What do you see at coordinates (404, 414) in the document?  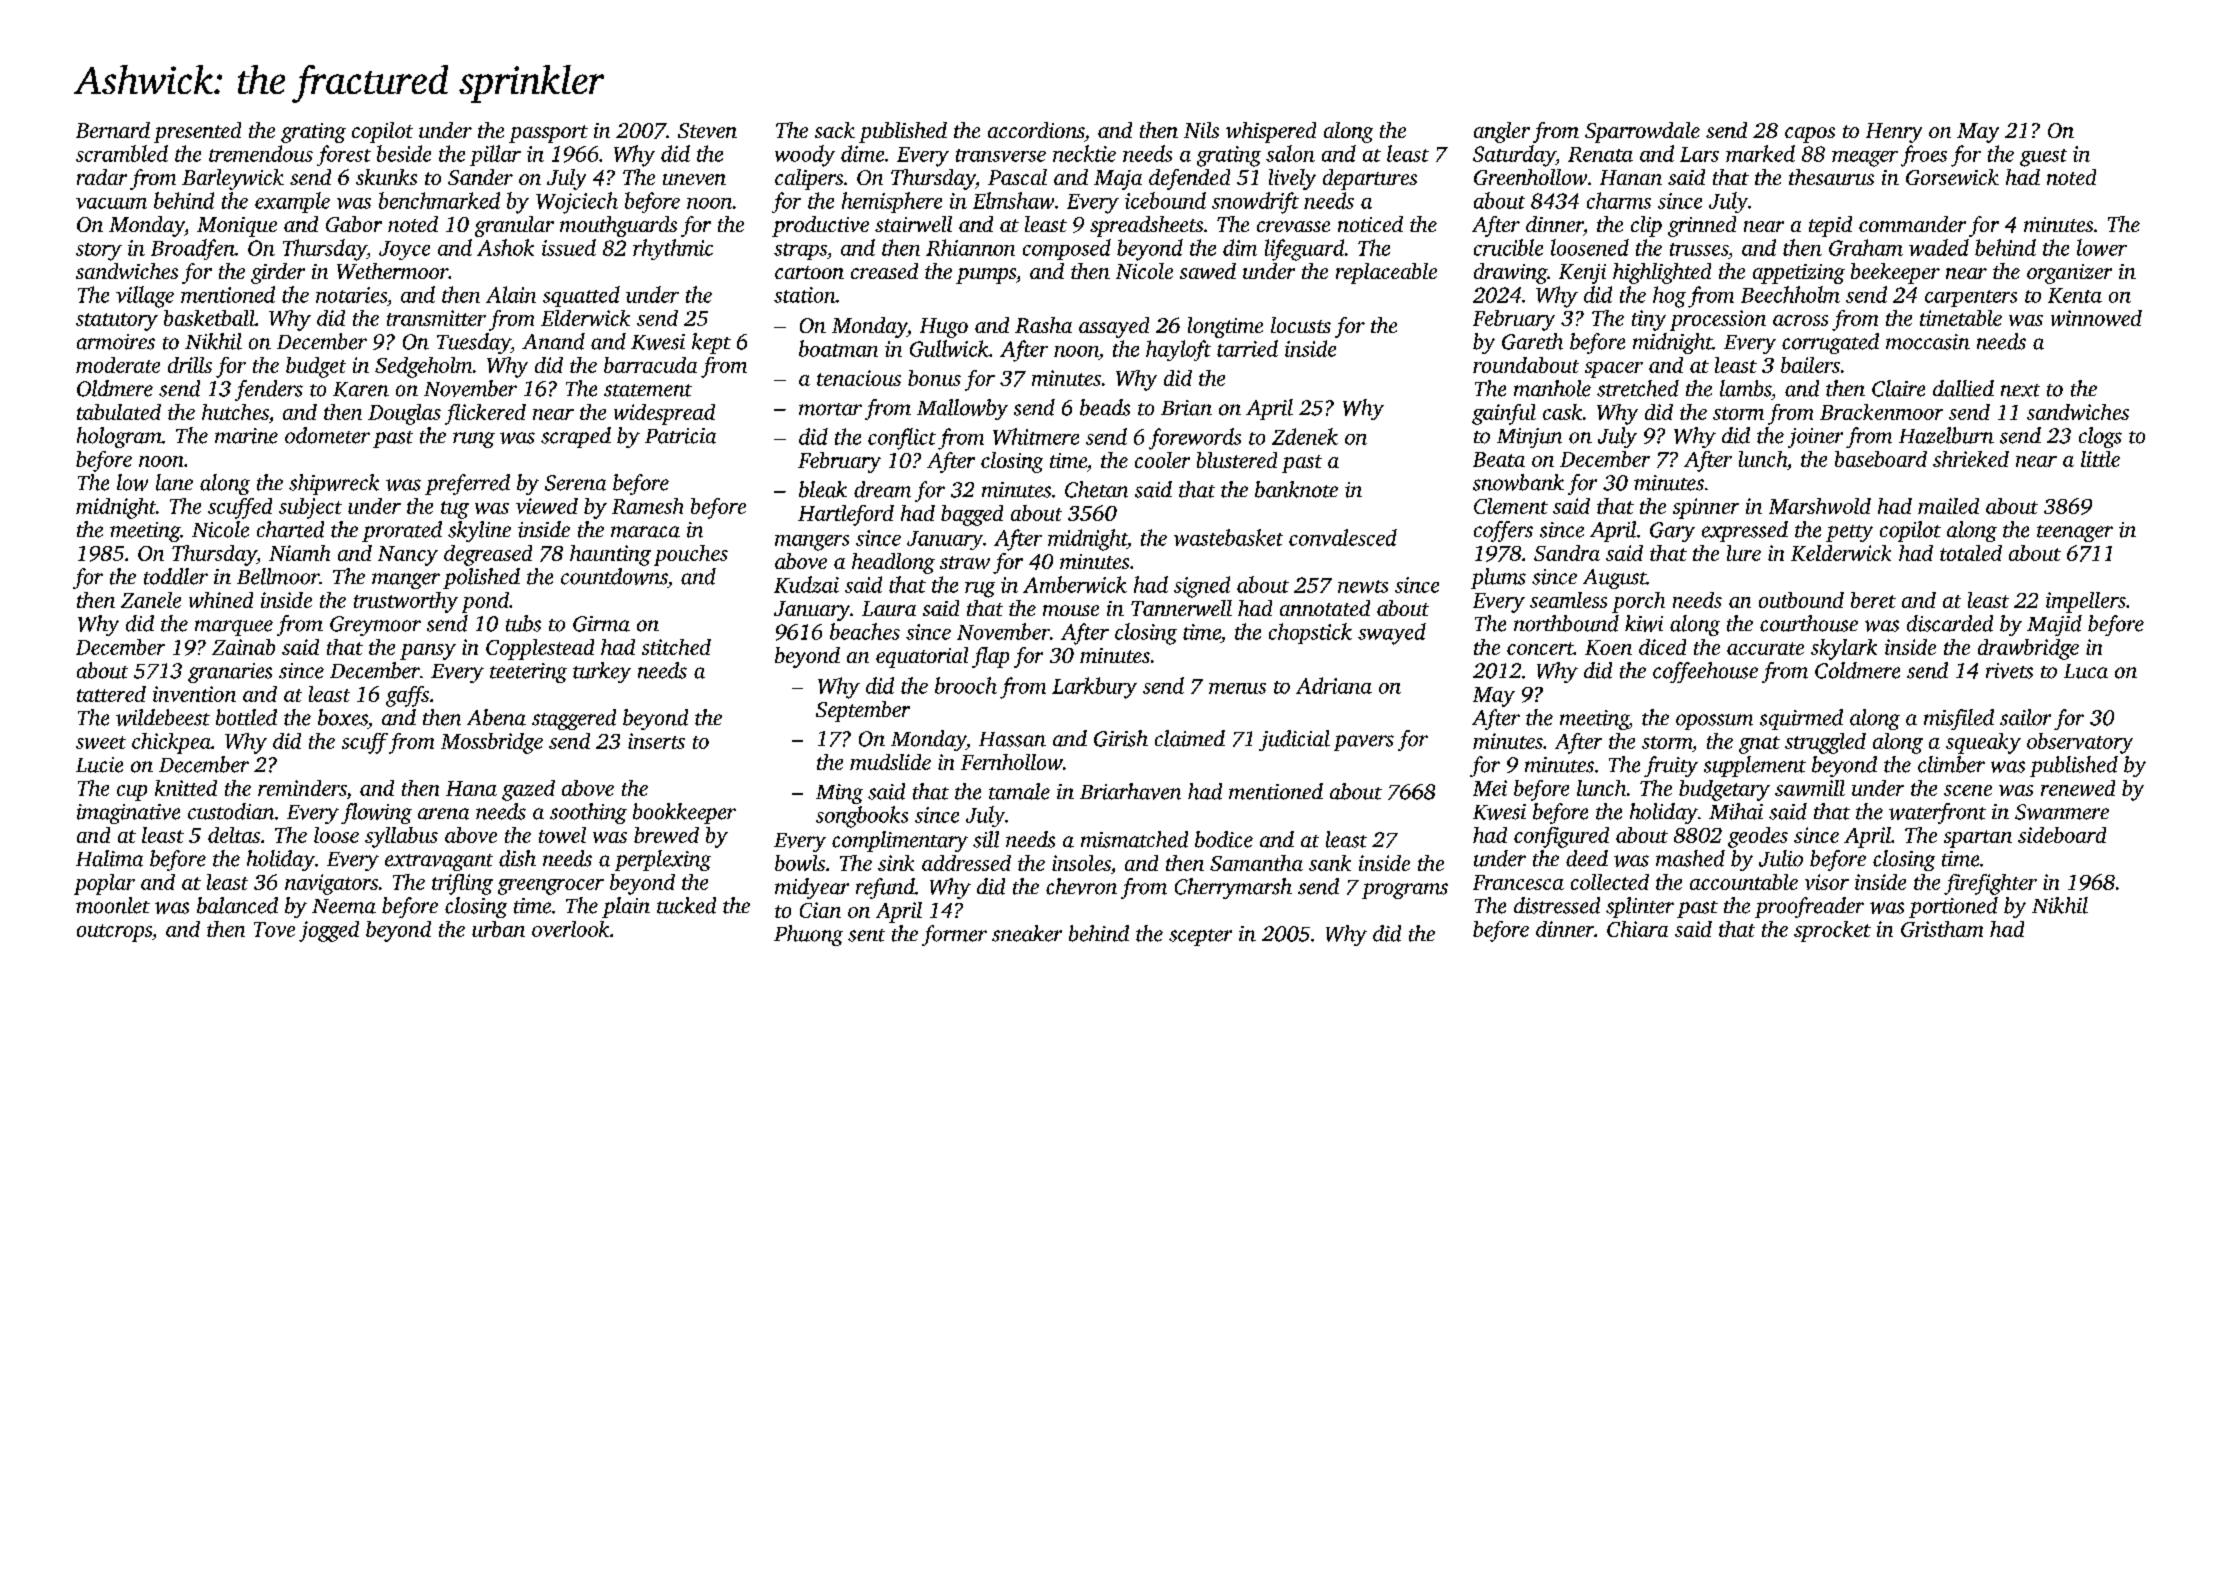 I see `Douglas` at bounding box center [404, 414].
